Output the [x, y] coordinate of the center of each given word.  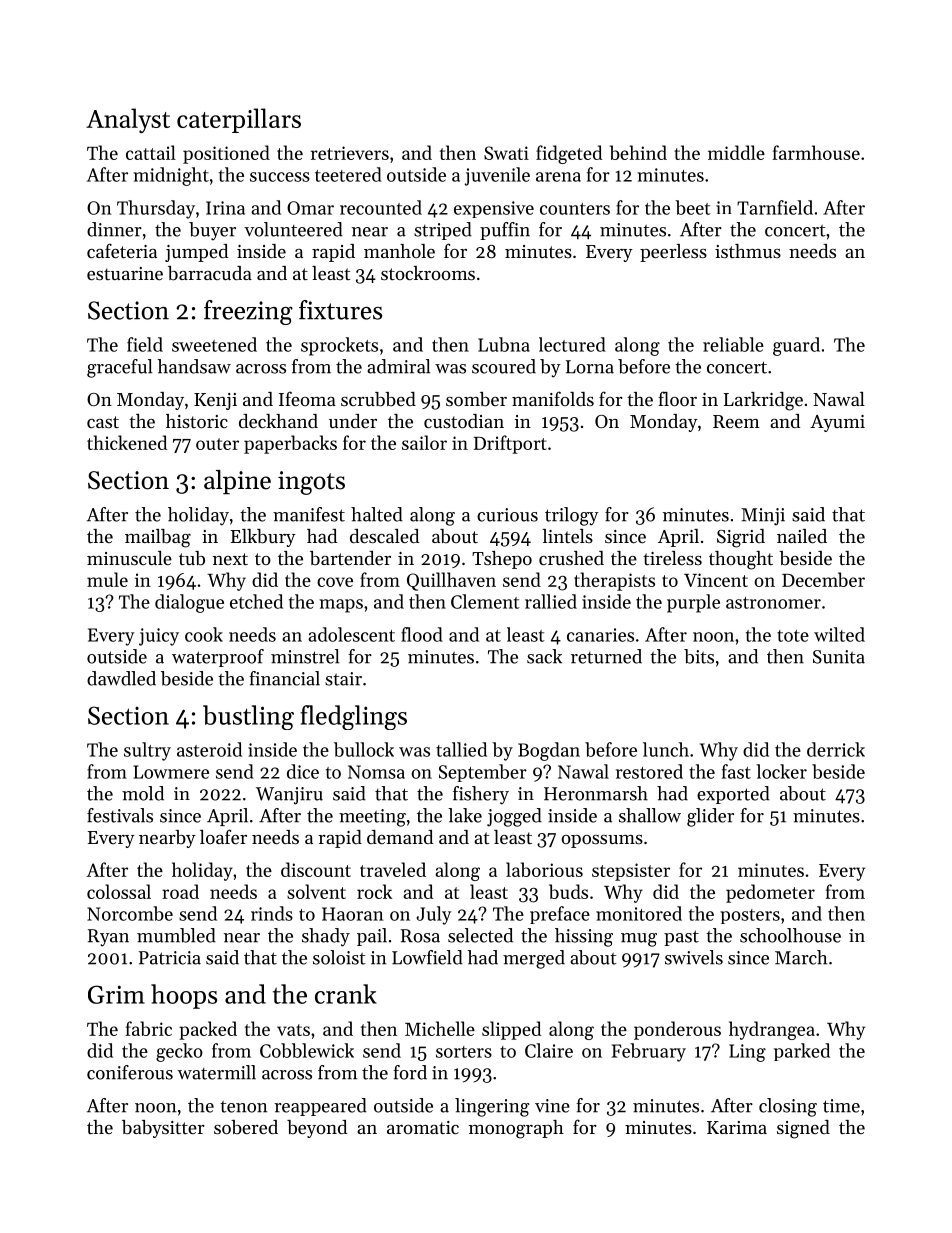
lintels [567, 536]
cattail [151, 152]
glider [710, 817]
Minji [763, 517]
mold [143, 793]
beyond [317, 1129]
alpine [237, 482]
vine [552, 1106]
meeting [372, 818]
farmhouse [816, 152]
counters [575, 209]
